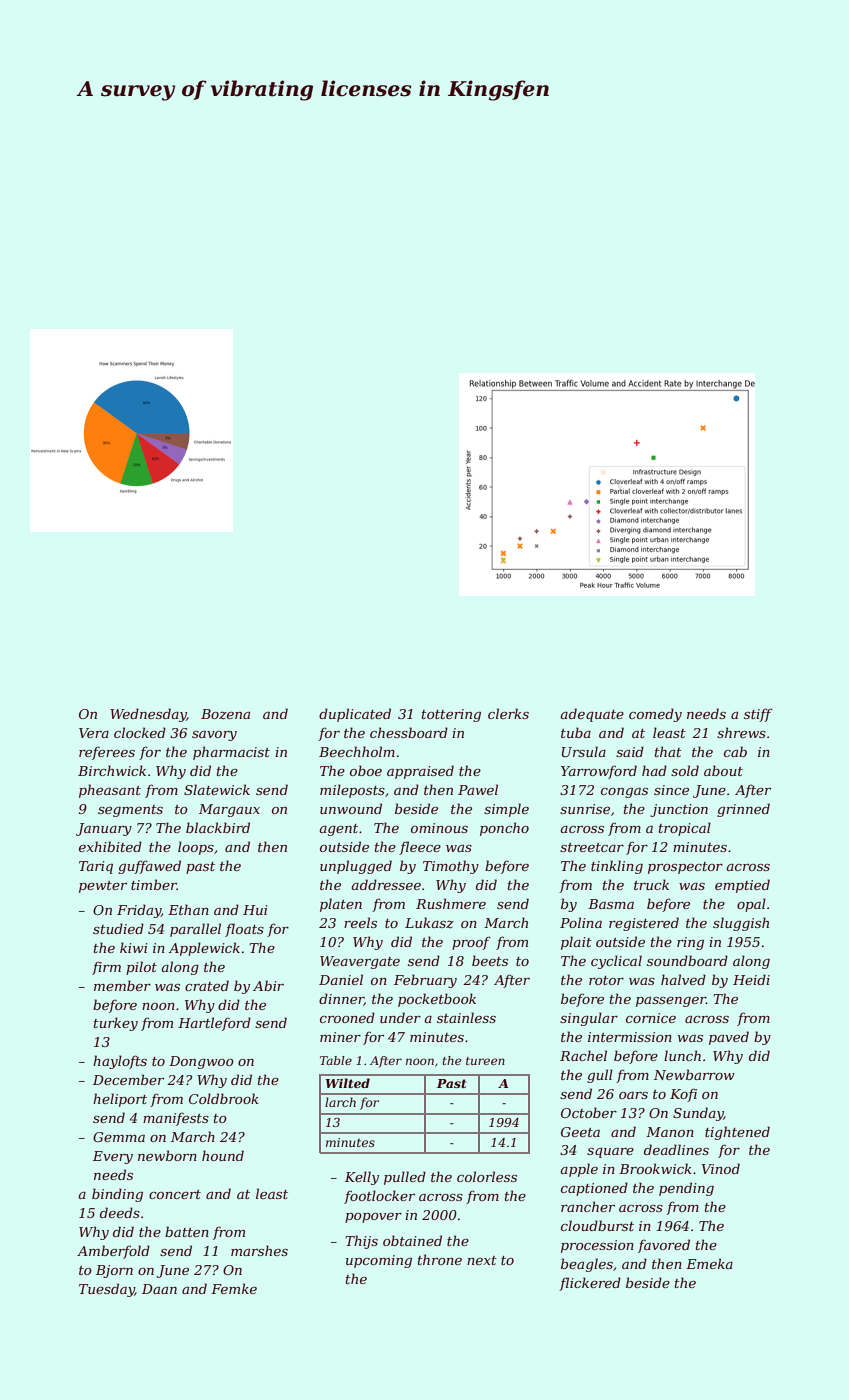 This screenshot has height=1400, width=849. Describe the element at coordinates (508, 713) in the screenshot. I see `clerks` at that location.
